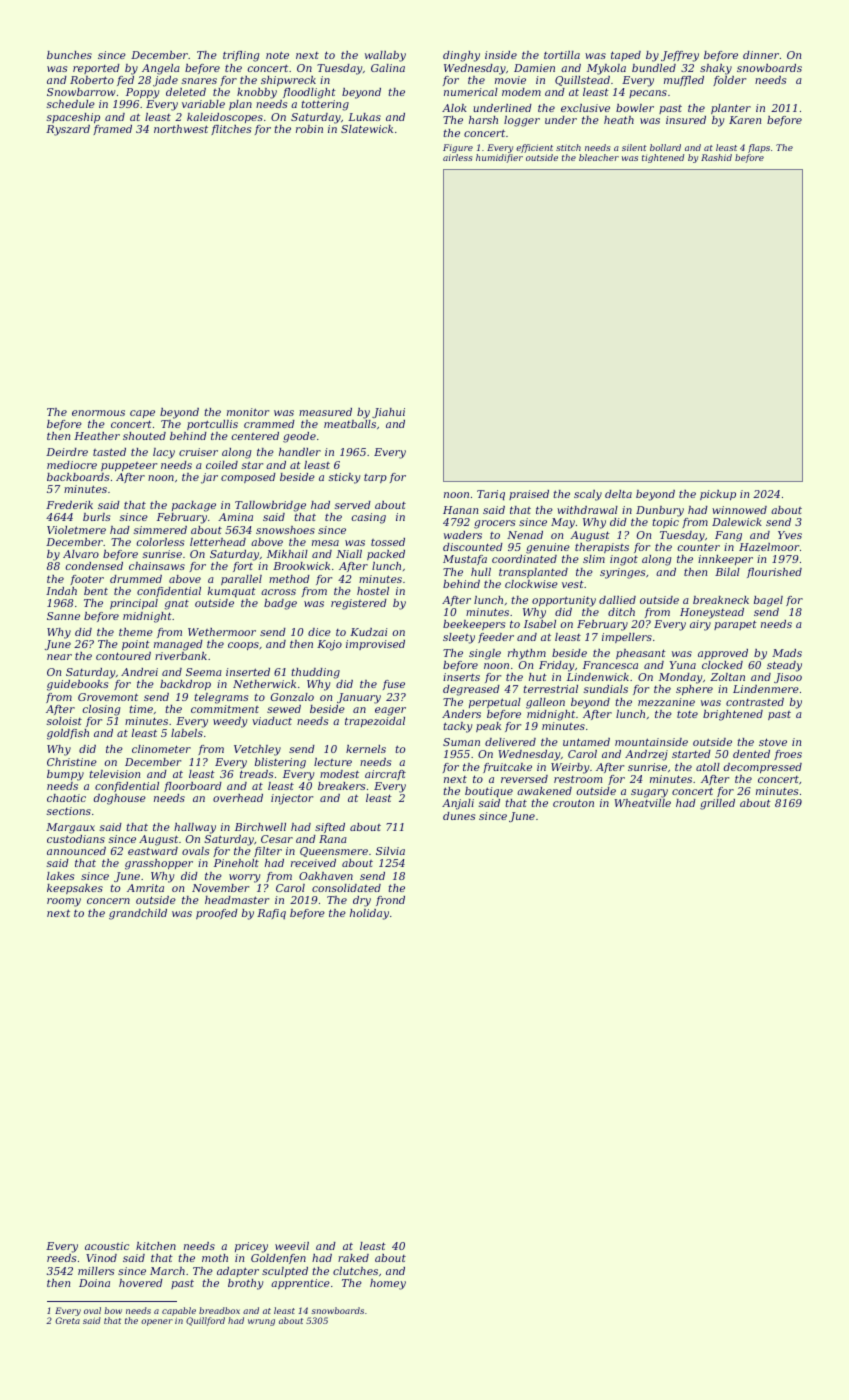 This document has height=1400, width=849. What do you see at coordinates (390, 901) in the document?
I see `frond` at bounding box center [390, 901].
